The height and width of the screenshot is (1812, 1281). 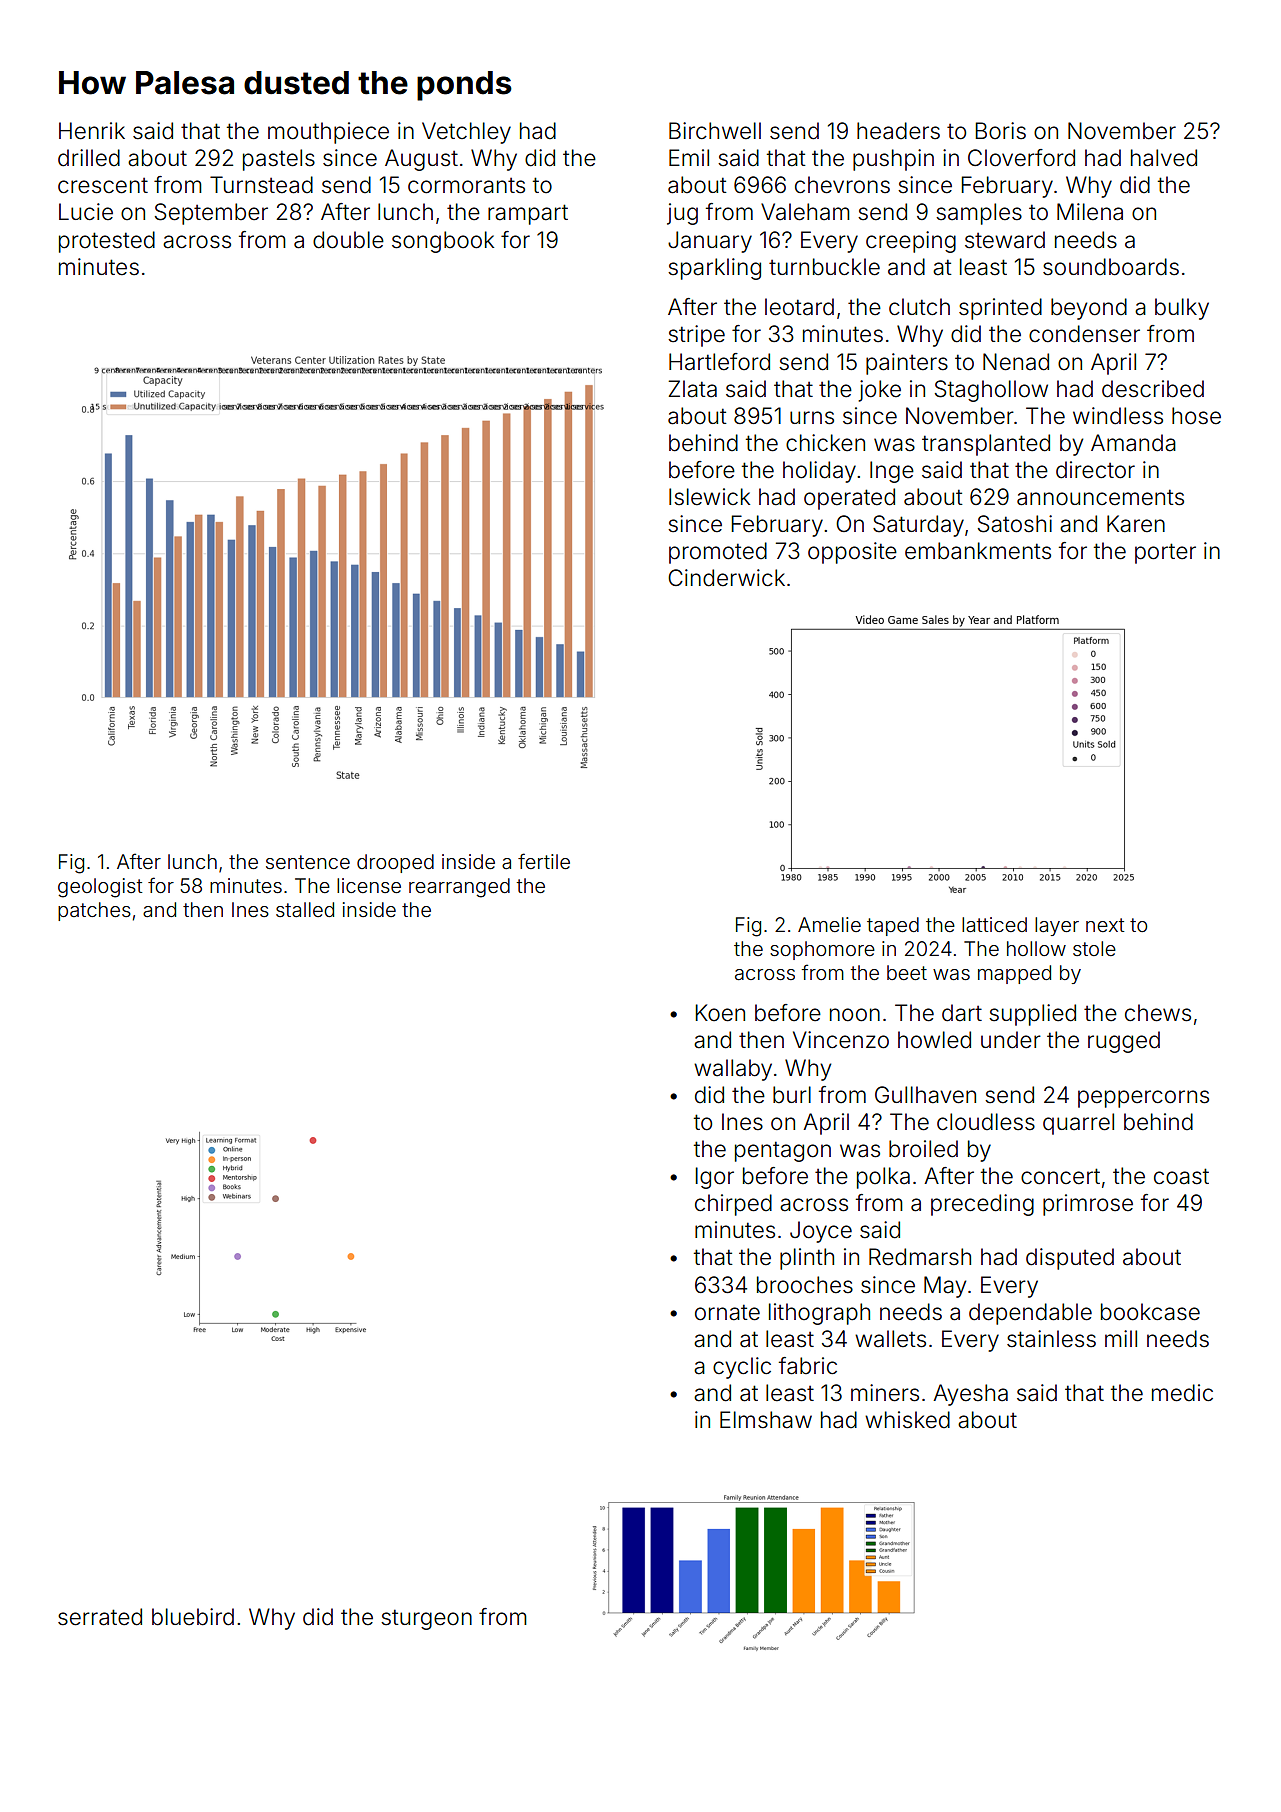 What do you see at coordinates (305, 909) in the screenshot?
I see `stalled` at bounding box center [305, 909].
